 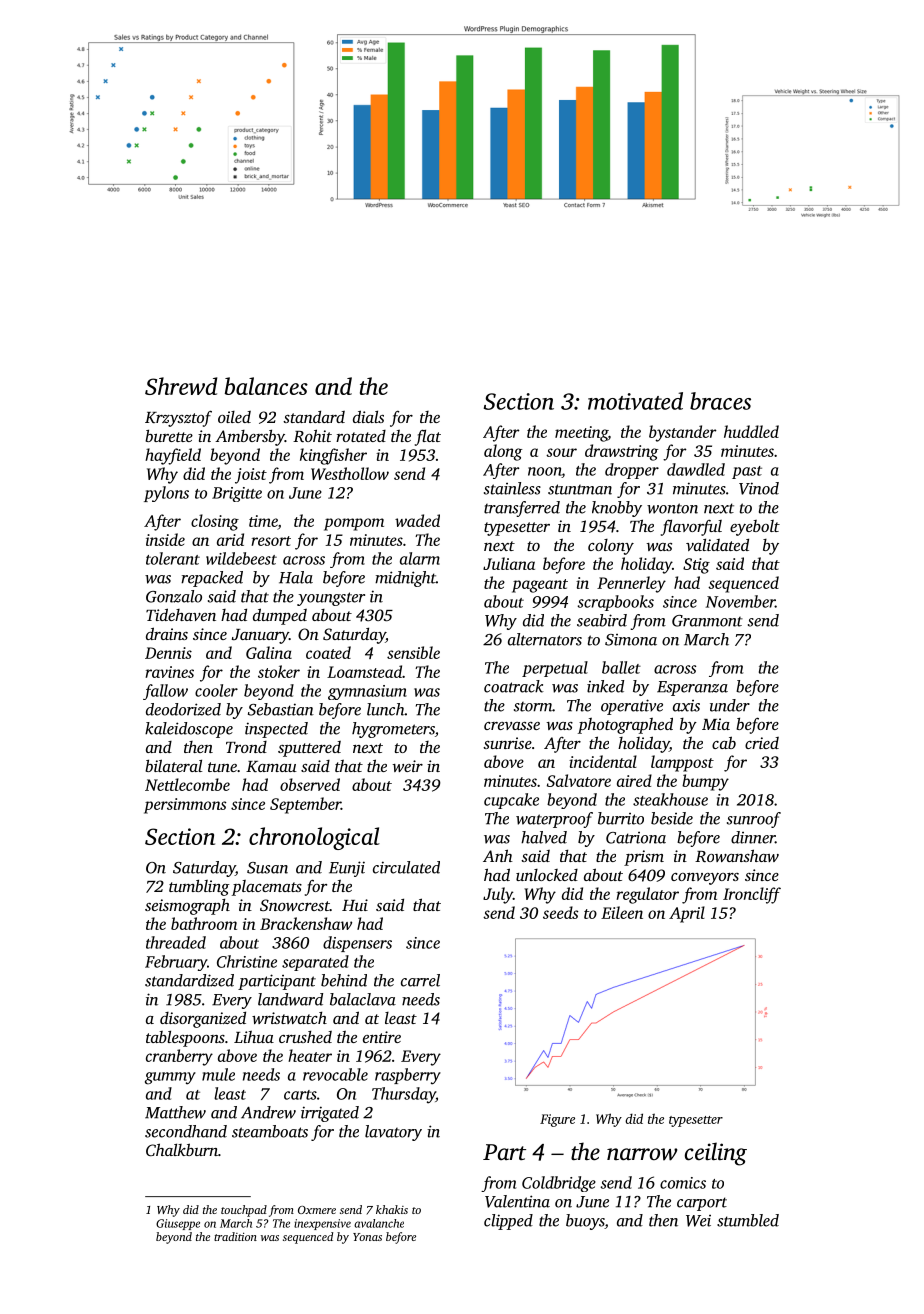 What do you see at coordinates (692, 688) in the screenshot?
I see `Esperanza` at bounding box center [692, 688].
